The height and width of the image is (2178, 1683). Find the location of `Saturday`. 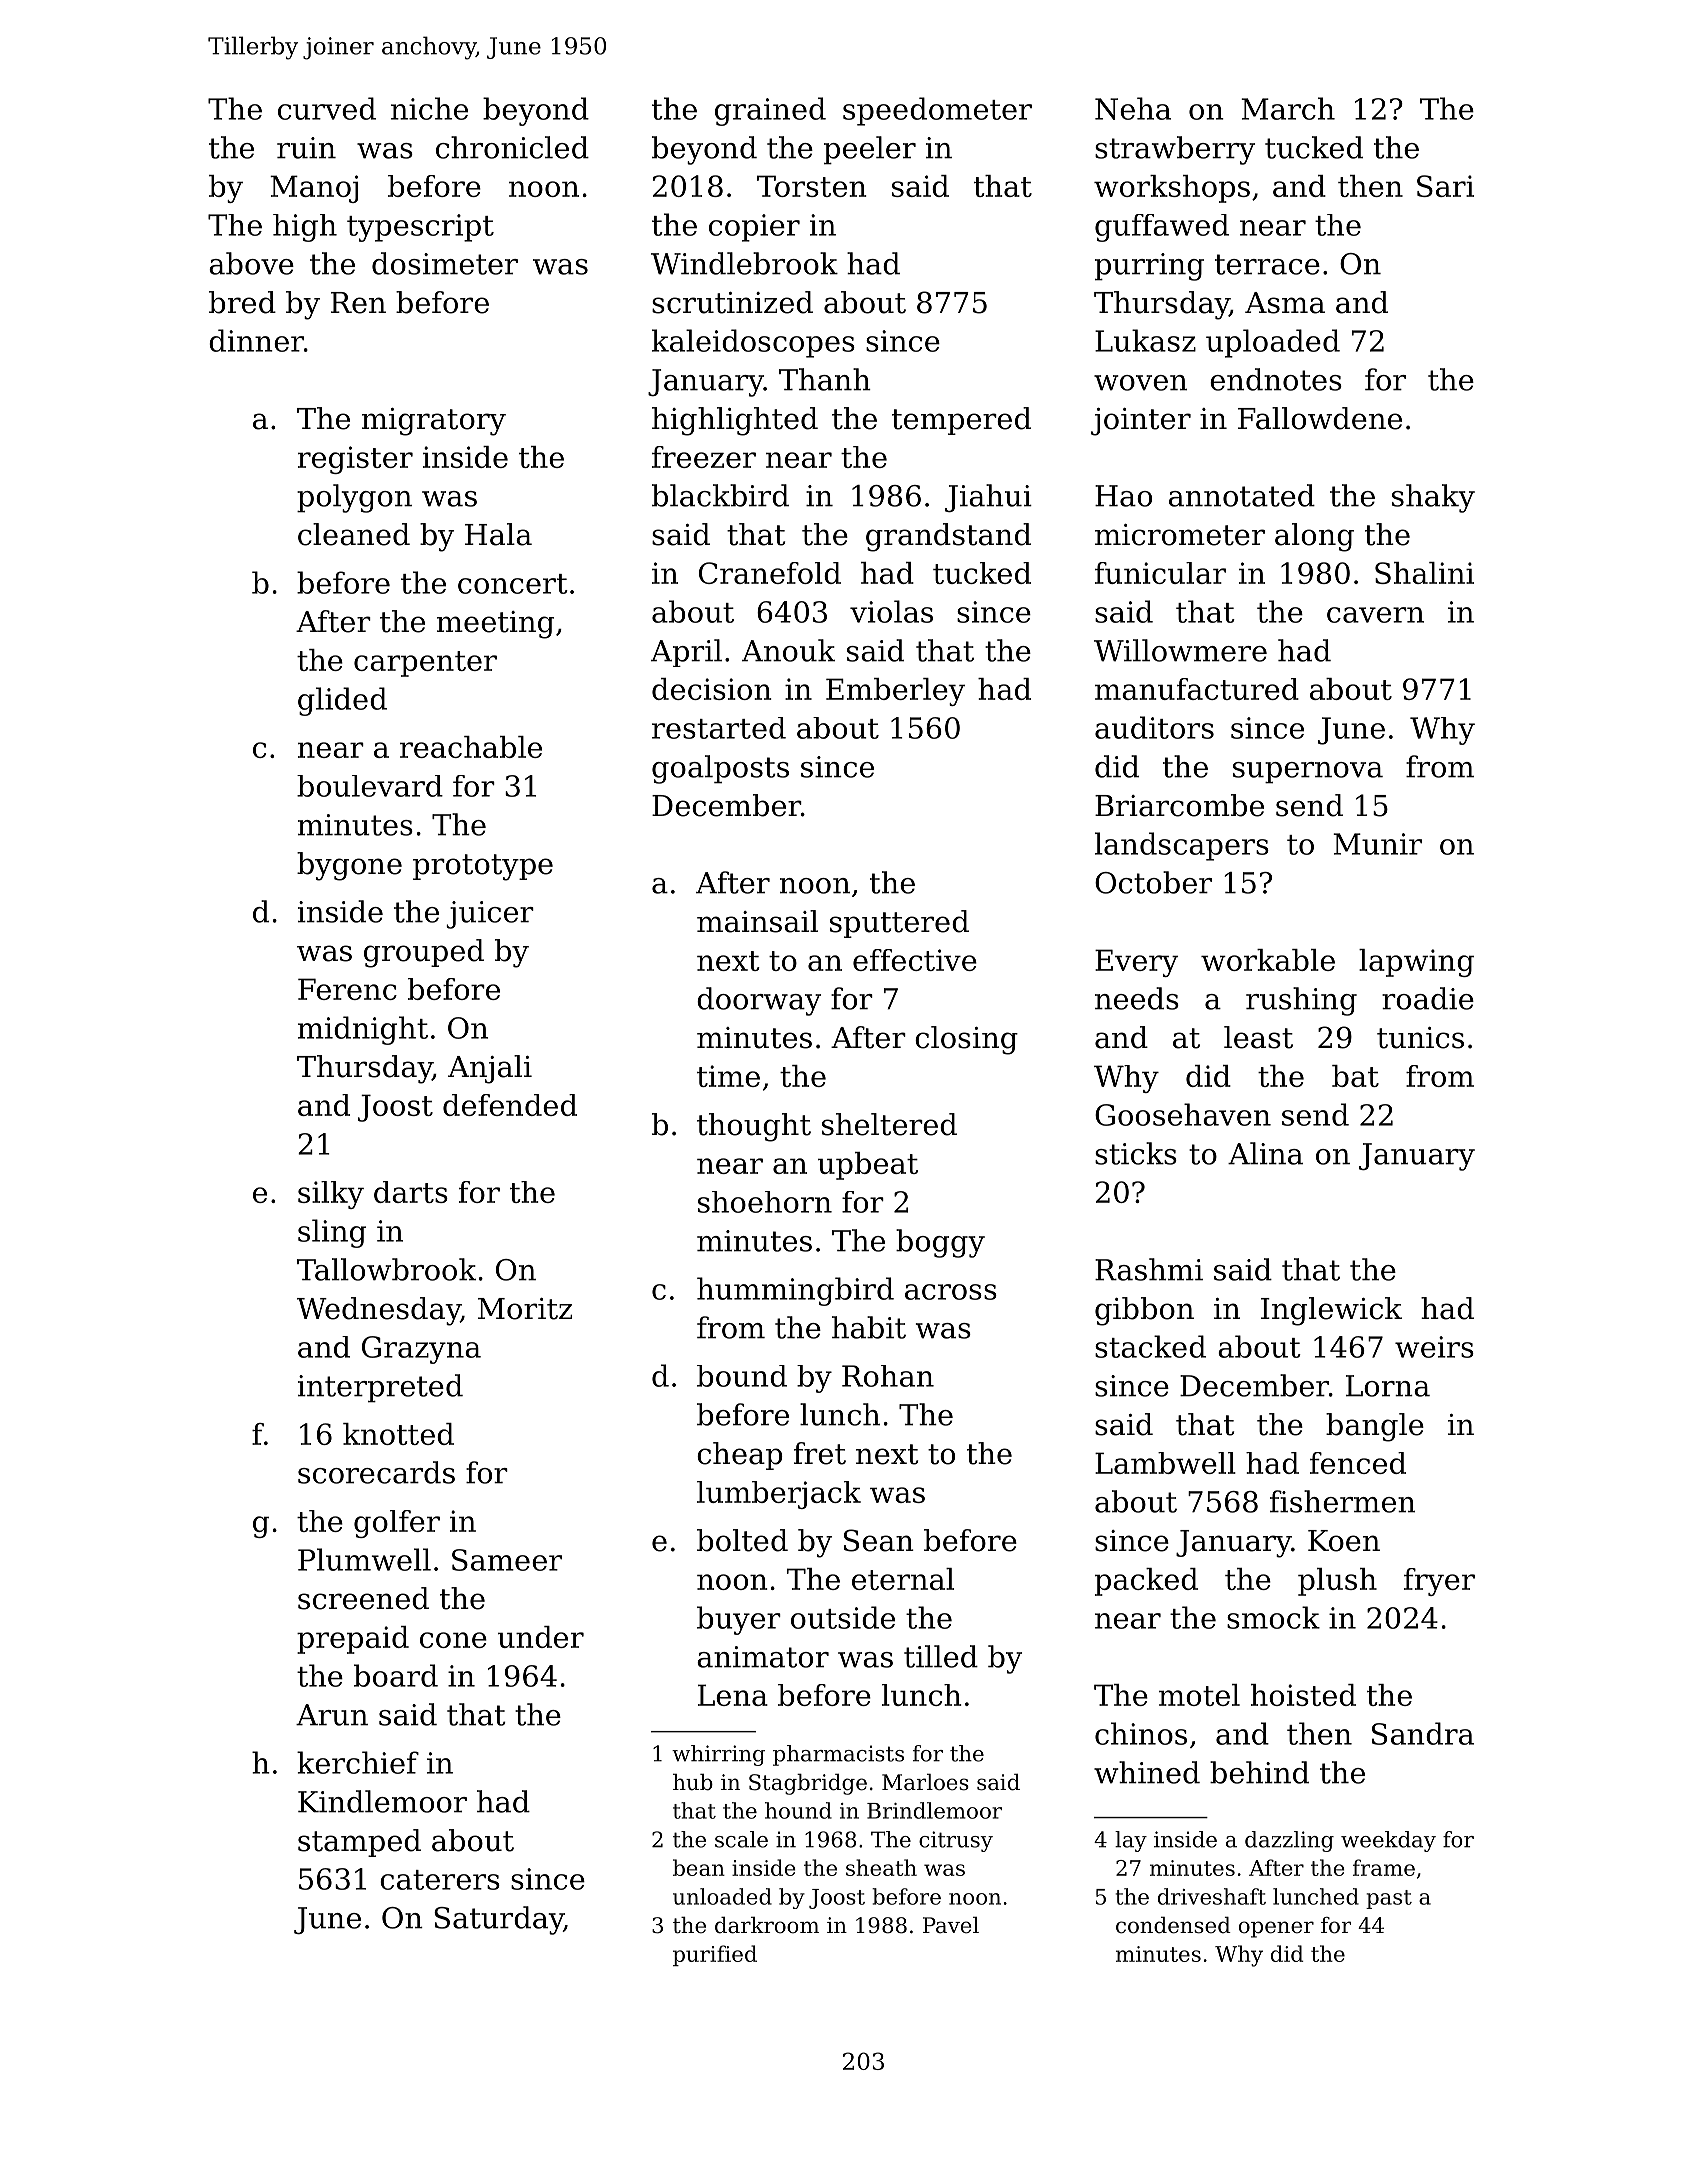

Saturday is located at coordinates (499, 1920).
